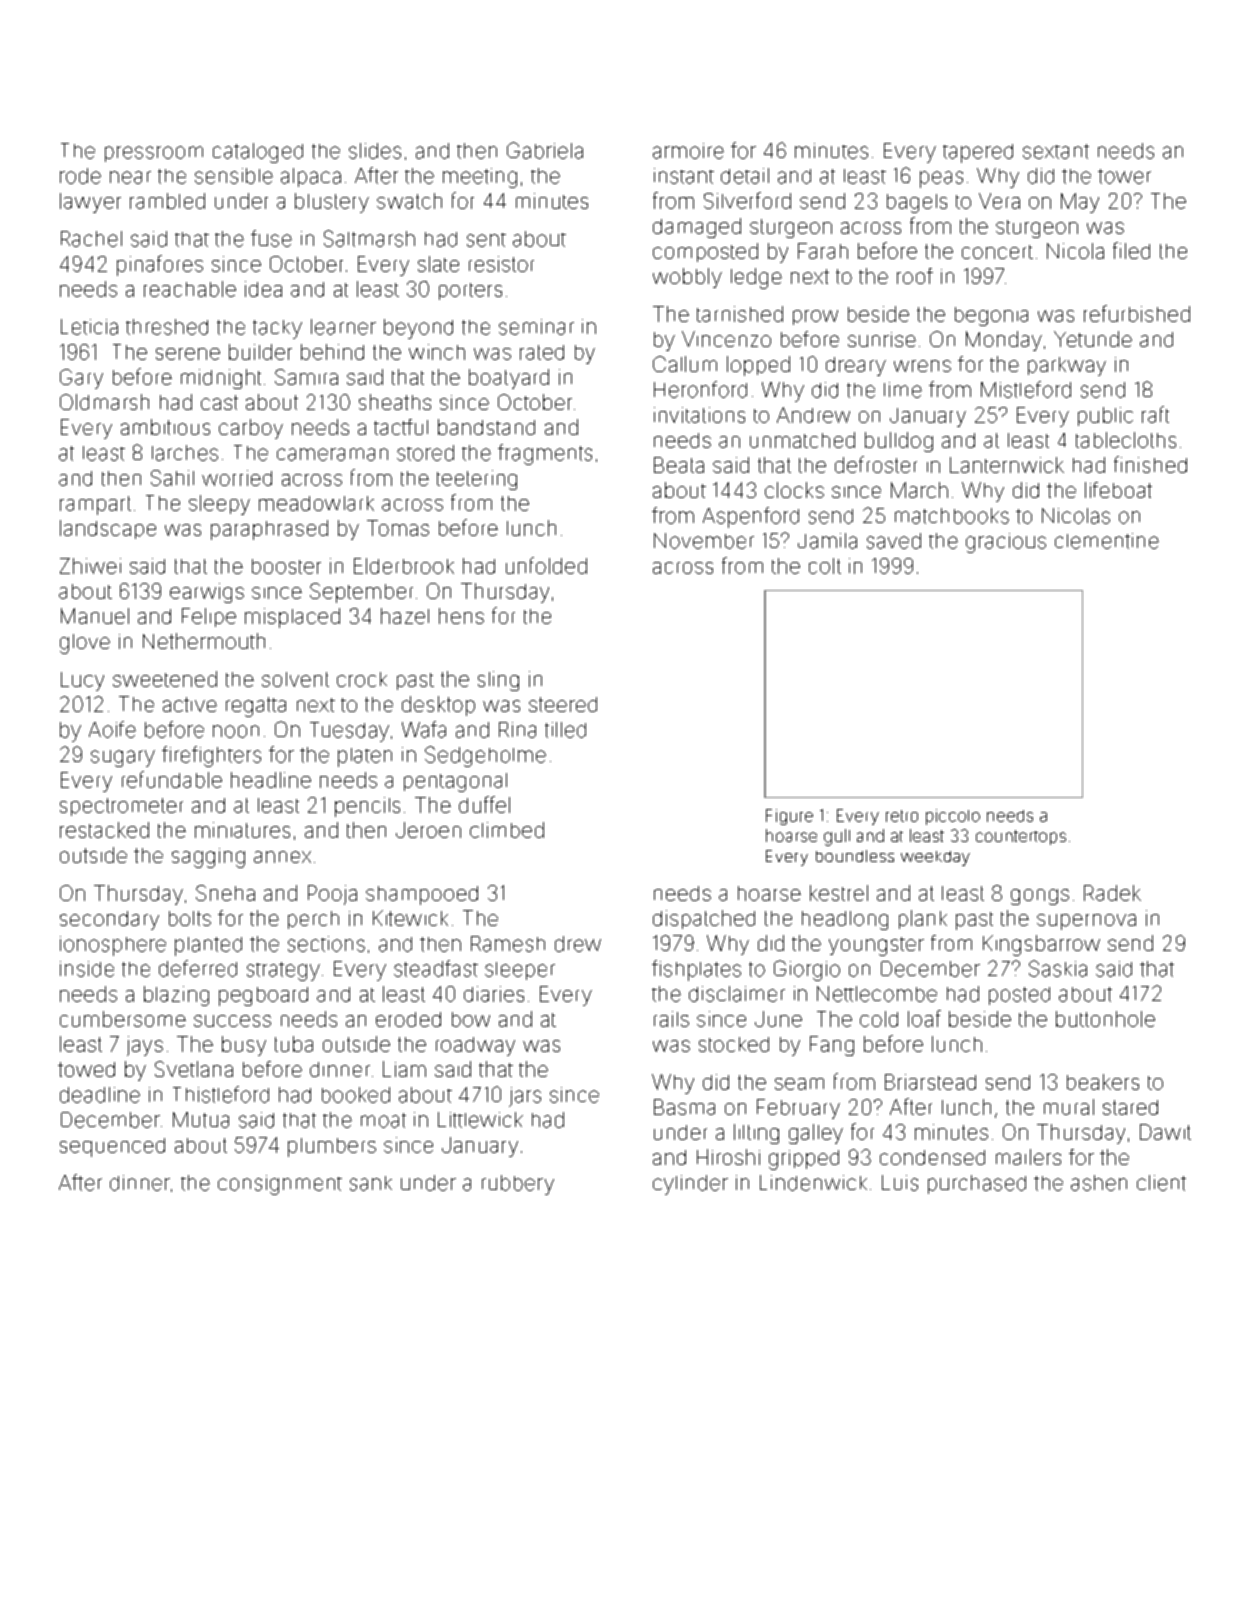 The image size is (1254, 1623). I want to click on public, so click(1105, 416).
